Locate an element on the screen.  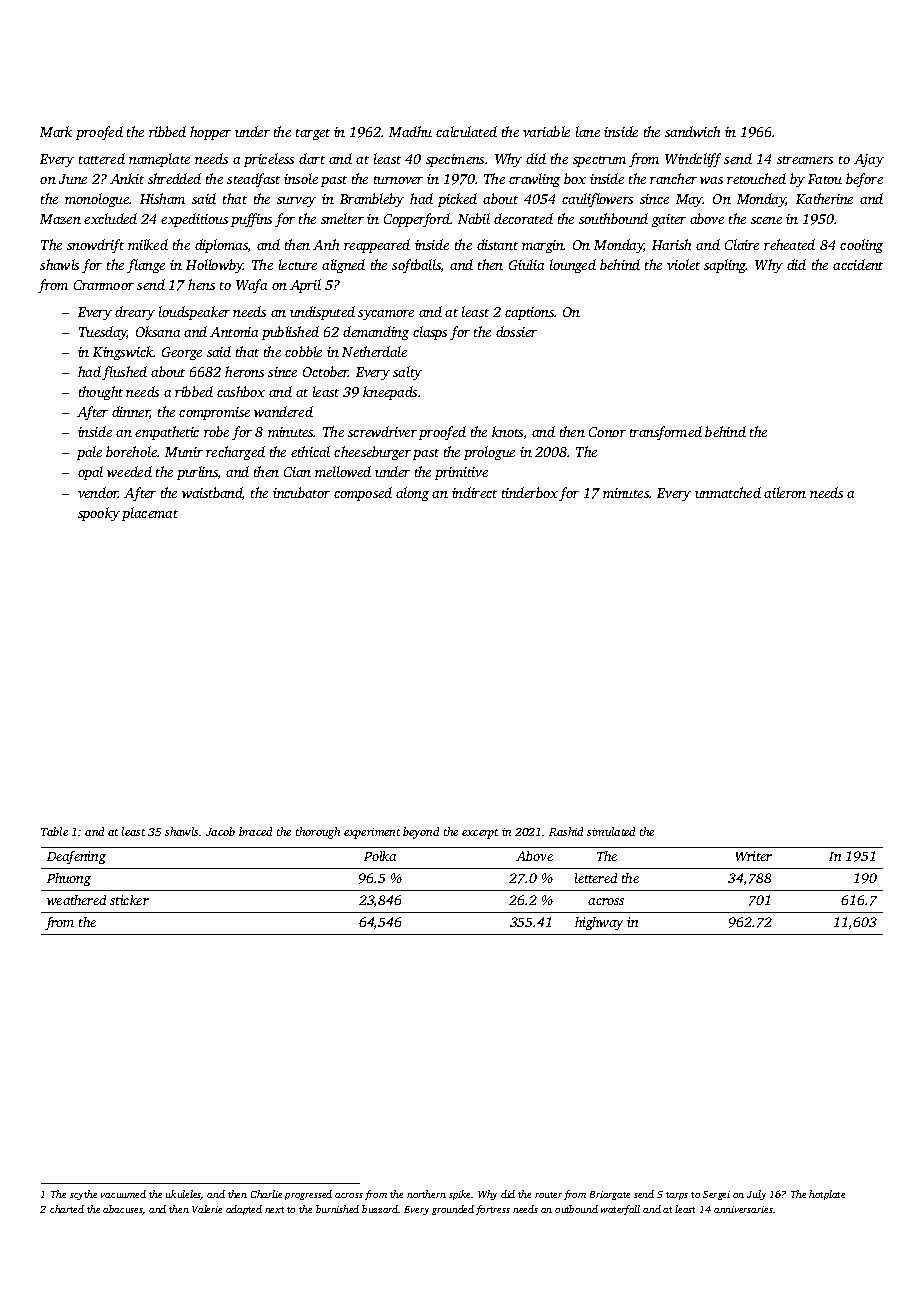
calculated is located at coordinates (466, 131).
